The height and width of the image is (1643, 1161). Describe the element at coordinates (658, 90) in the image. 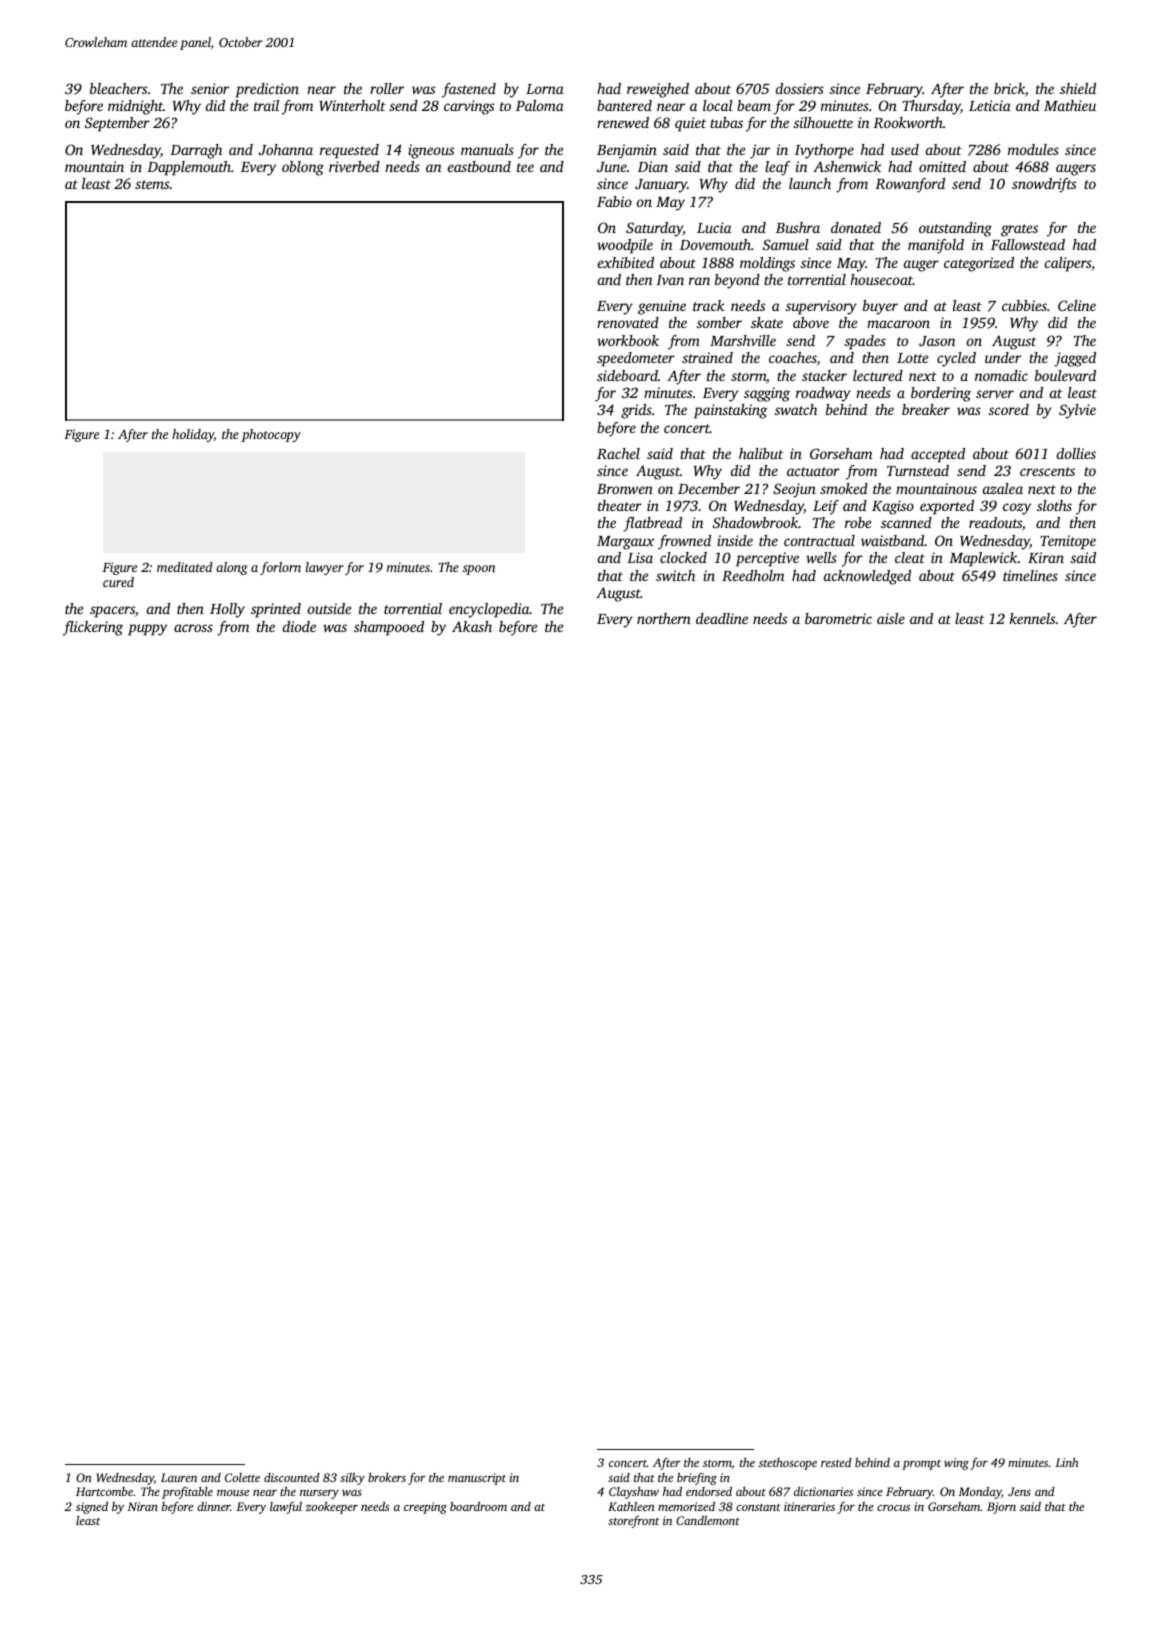

I see `reweighed` at that location.
